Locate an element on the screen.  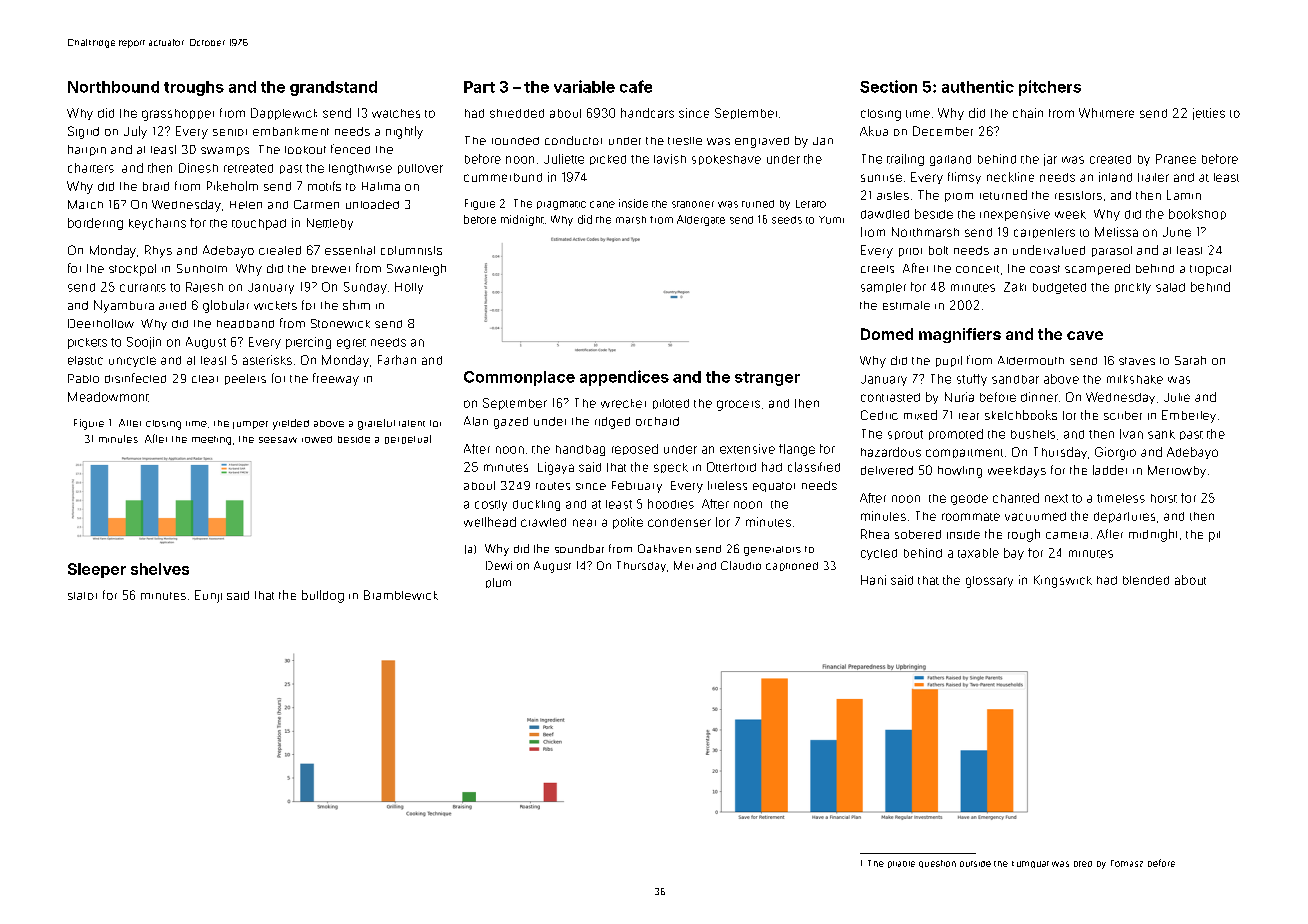
plum is located at coordinates (498, 583).
